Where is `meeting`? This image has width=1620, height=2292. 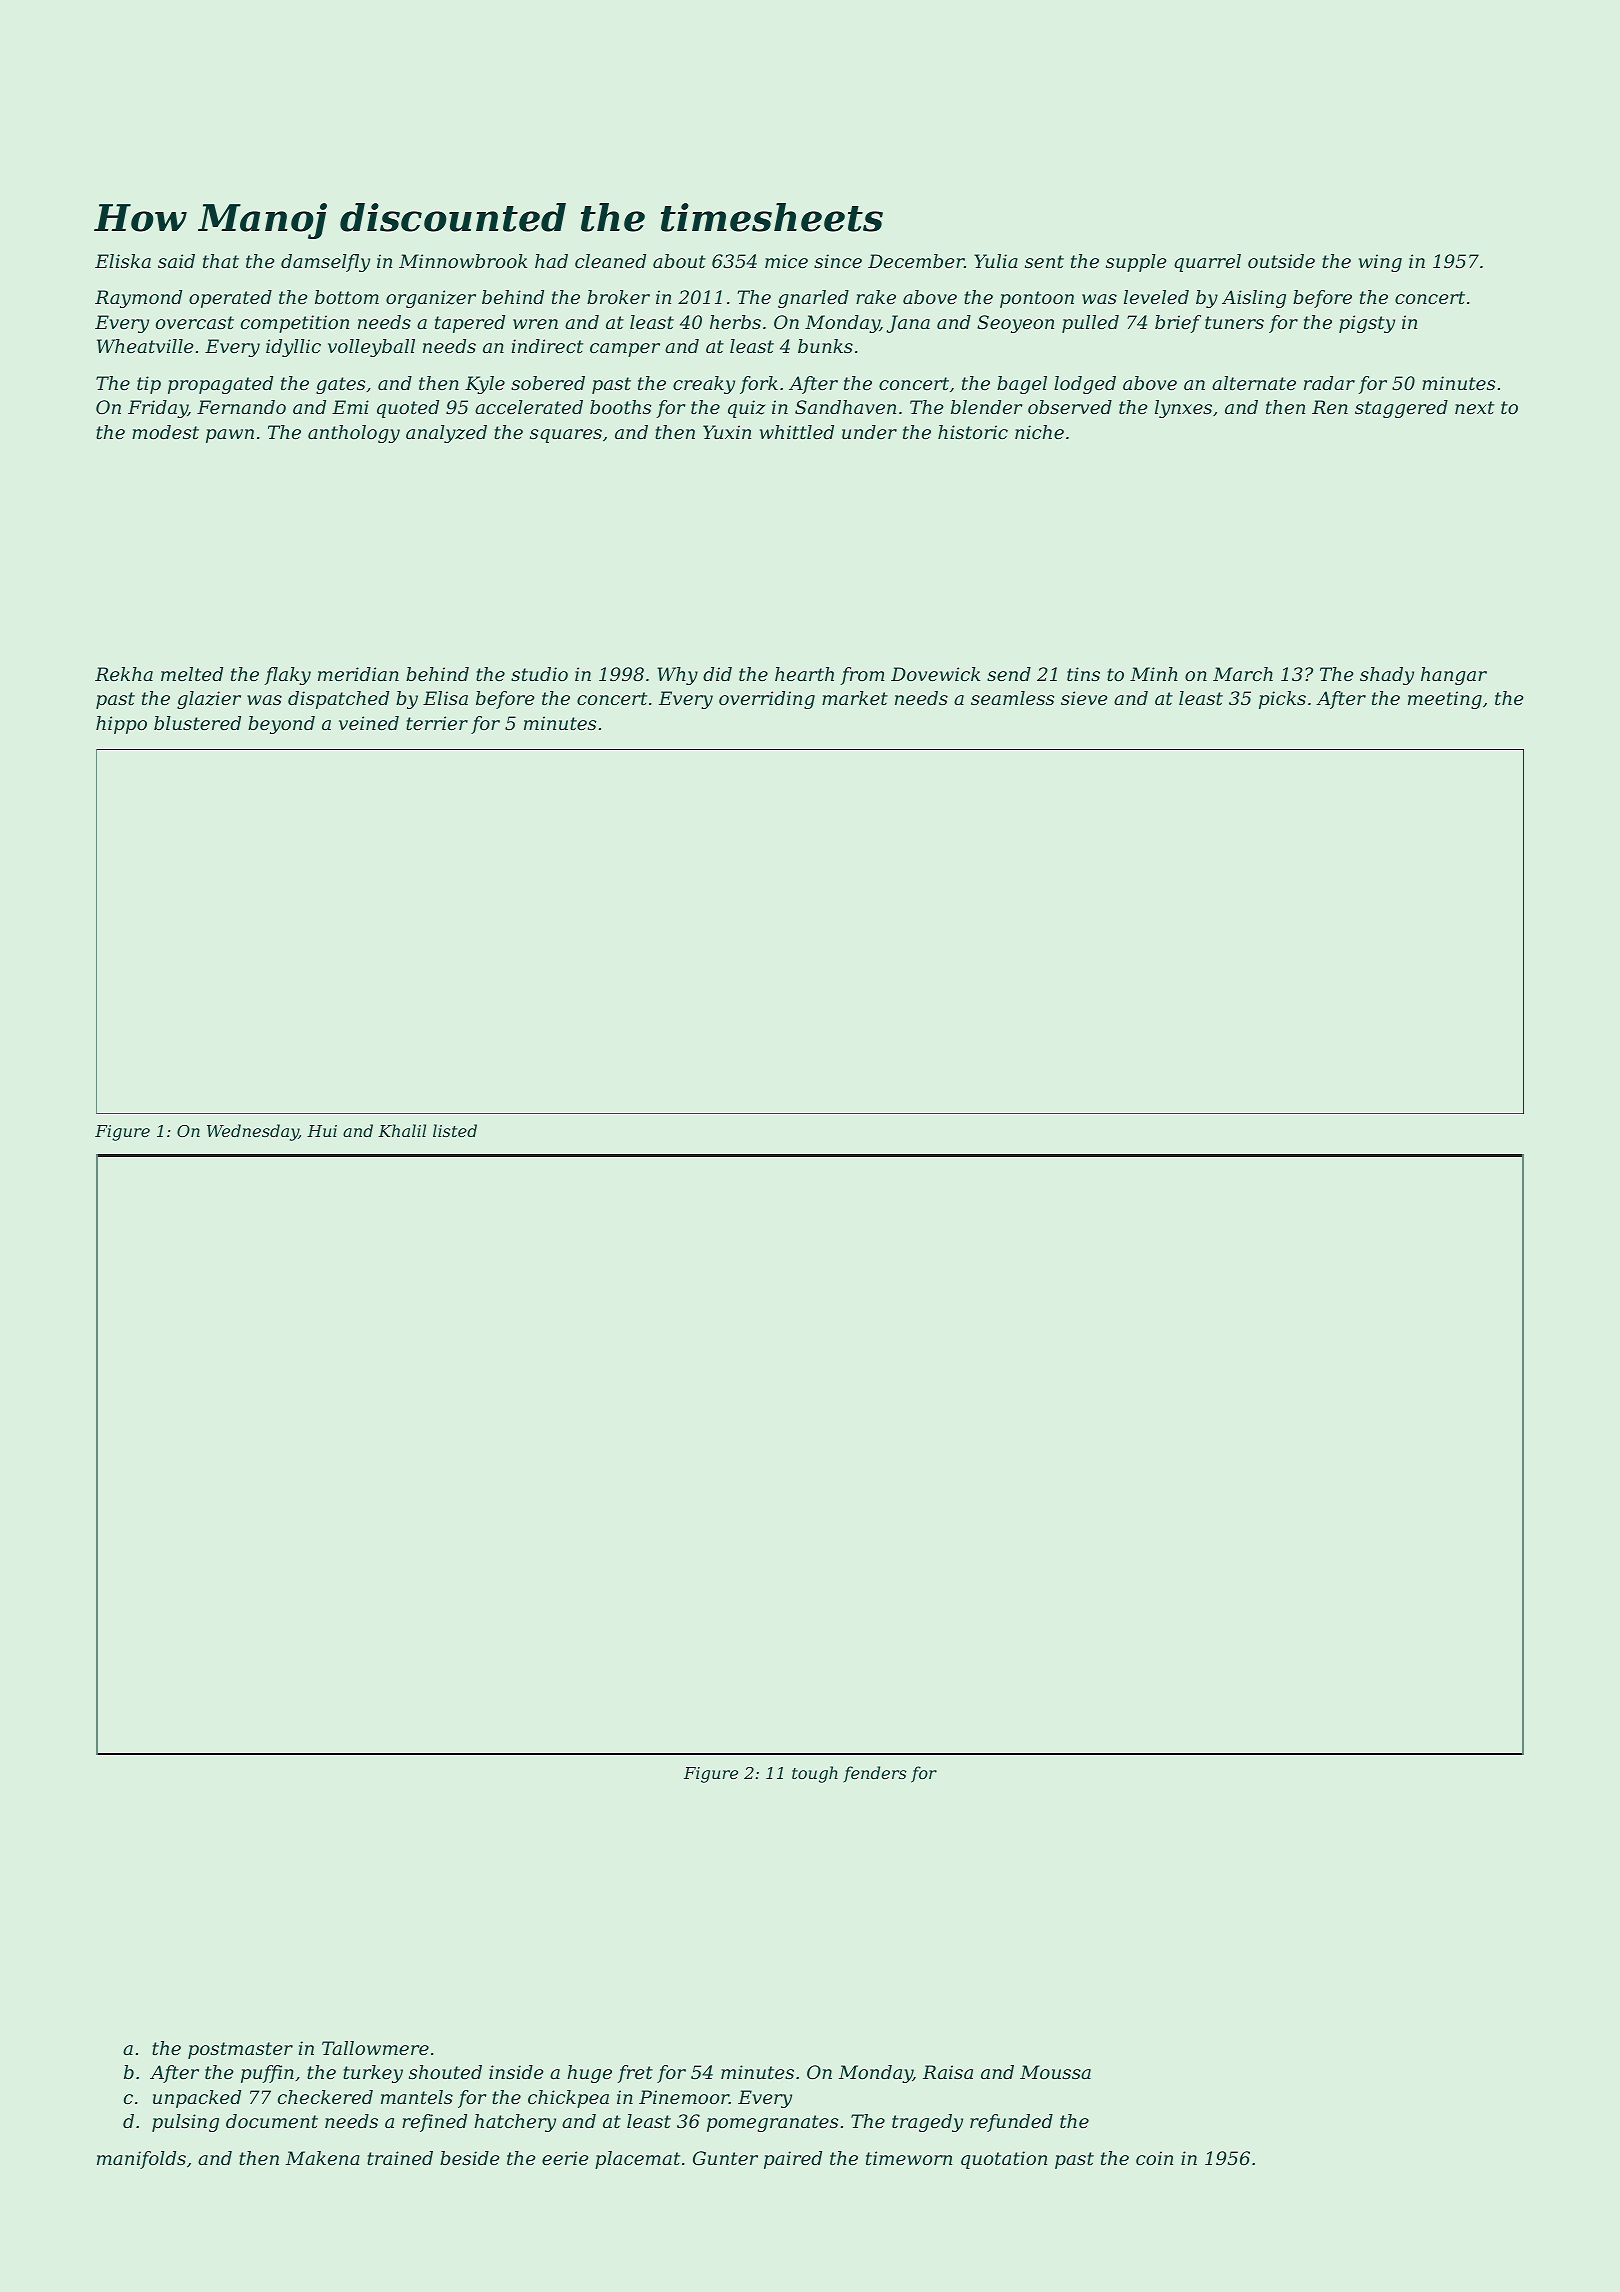
meeting is located at coordinates (1445, 700).
